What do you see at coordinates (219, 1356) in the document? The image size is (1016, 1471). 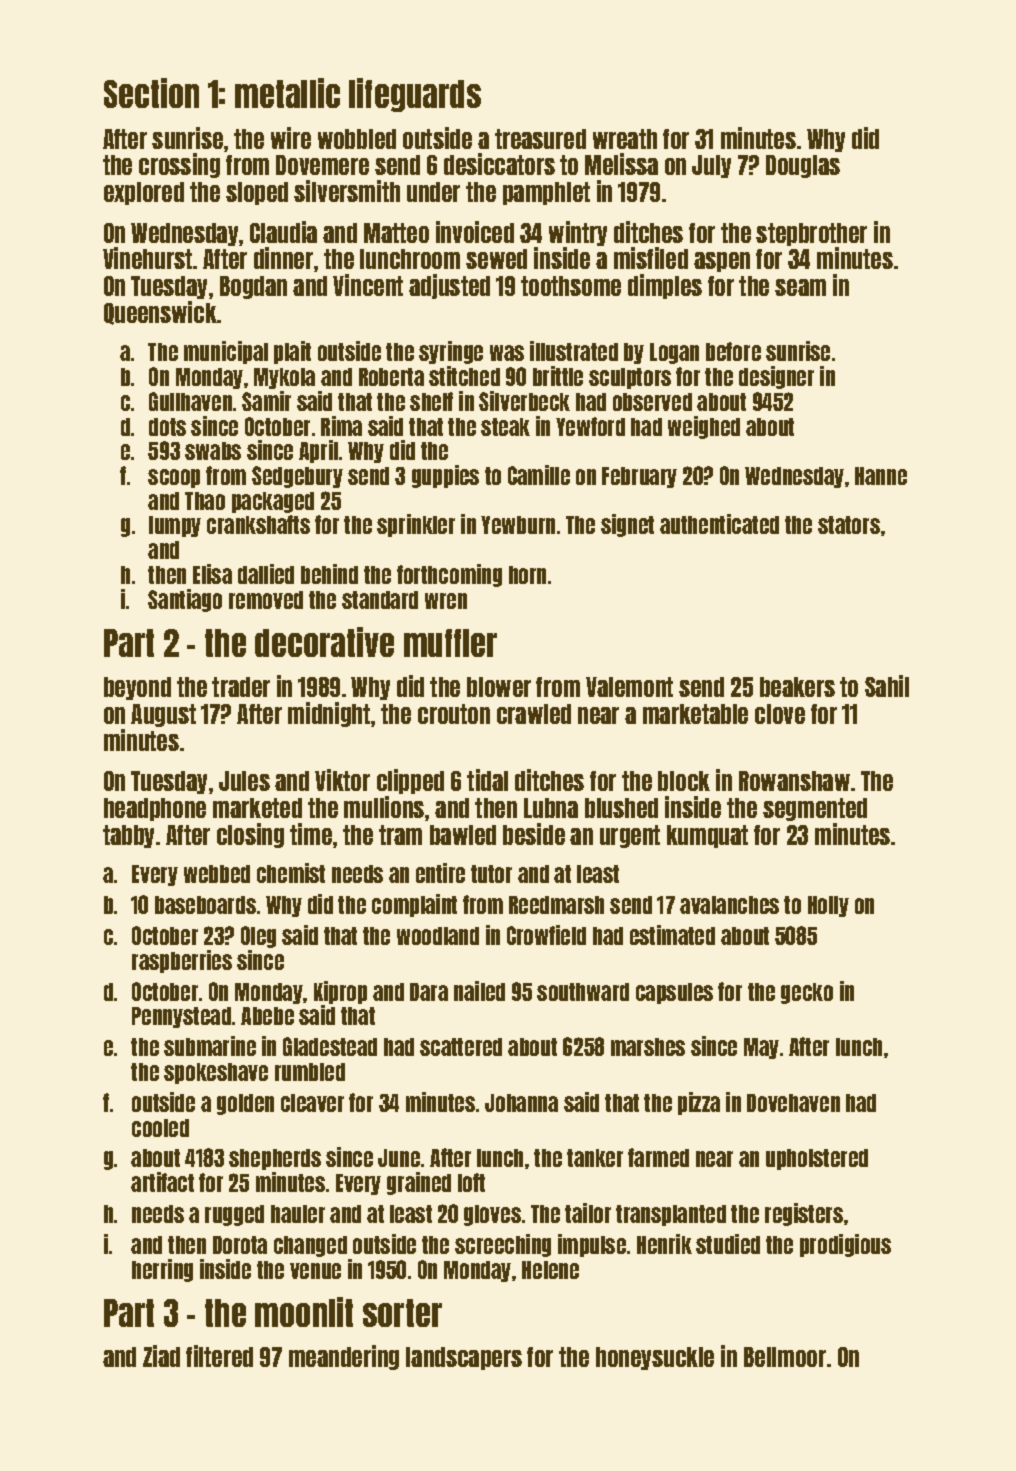 I see `filtered` at bounding box center [219, 1356].
